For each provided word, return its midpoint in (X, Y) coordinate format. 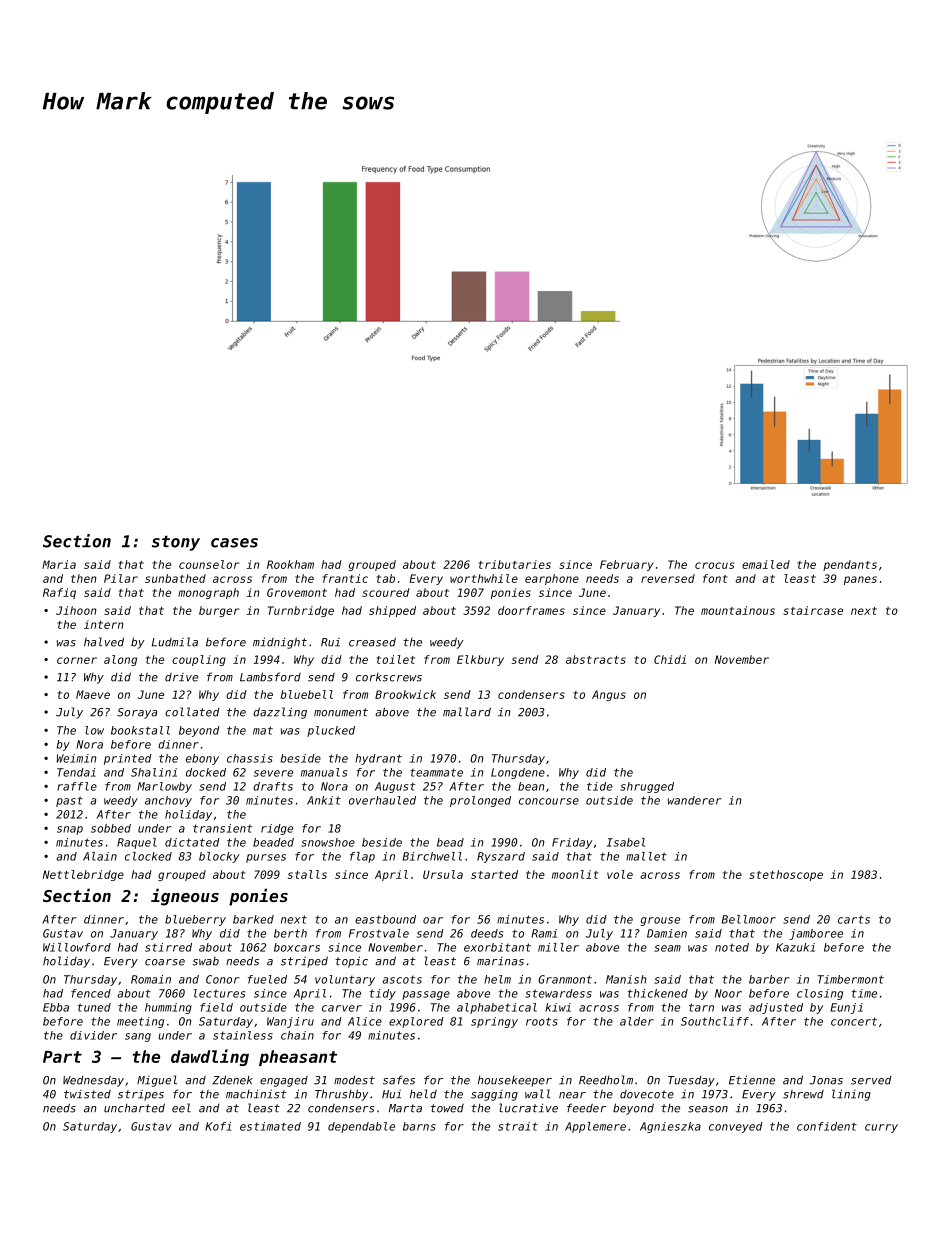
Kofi (218, 1126)
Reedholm (606, 1080)
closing (820, 994)
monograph (208, 593)
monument (341, 712)
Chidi (670, 659)
